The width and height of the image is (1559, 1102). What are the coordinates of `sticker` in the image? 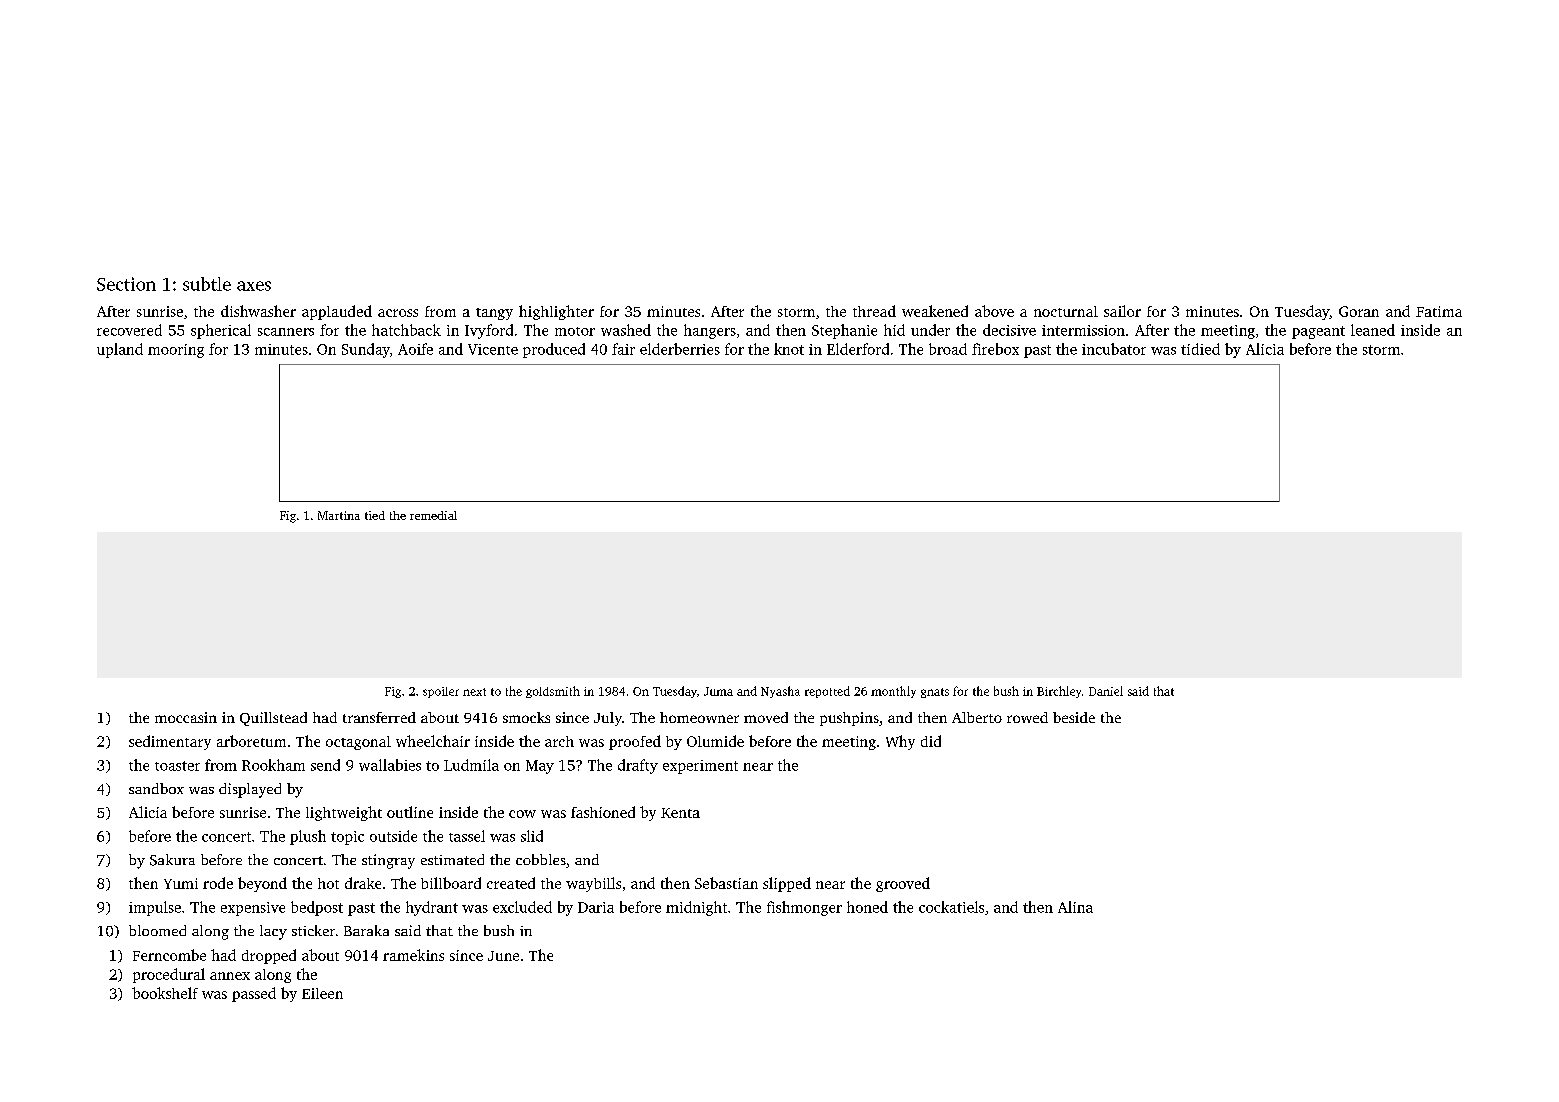 It's located at (313, 930).
